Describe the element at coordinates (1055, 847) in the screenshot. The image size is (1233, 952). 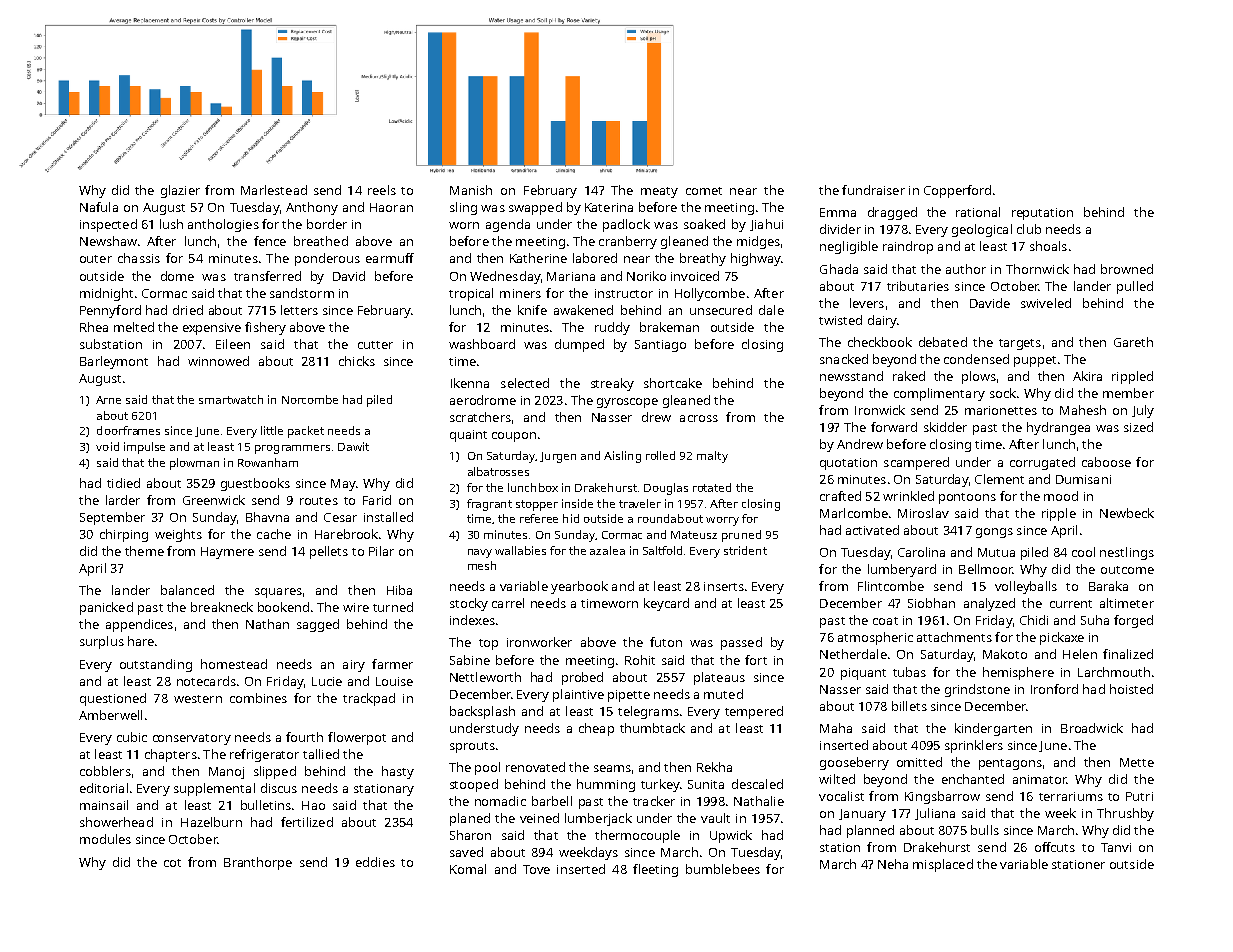
I see `offcuts` at that location.
